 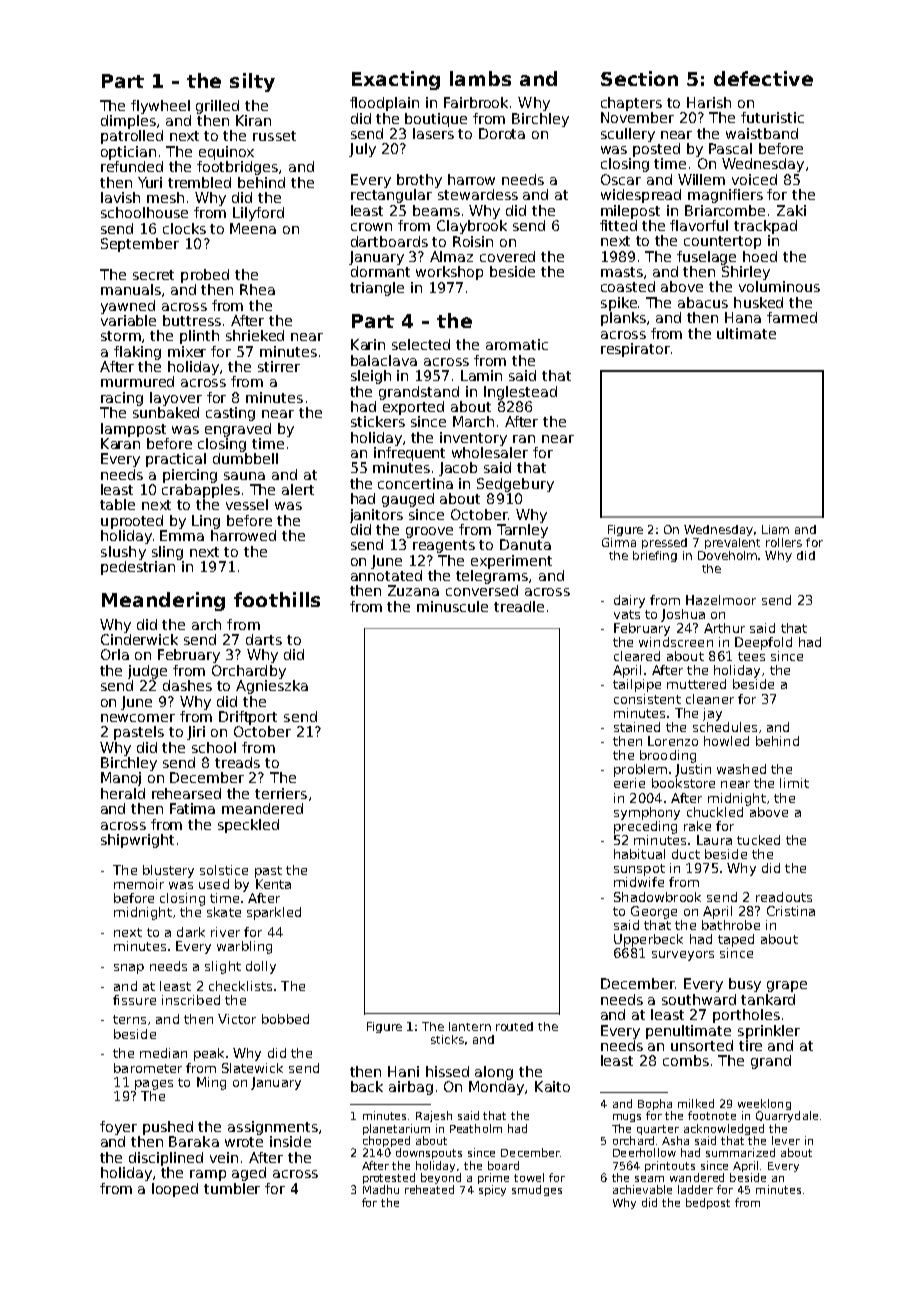 What do you see at coordinates (763, 78) in the screenshot?
I see `defective` at bounding box center [763, 78].
